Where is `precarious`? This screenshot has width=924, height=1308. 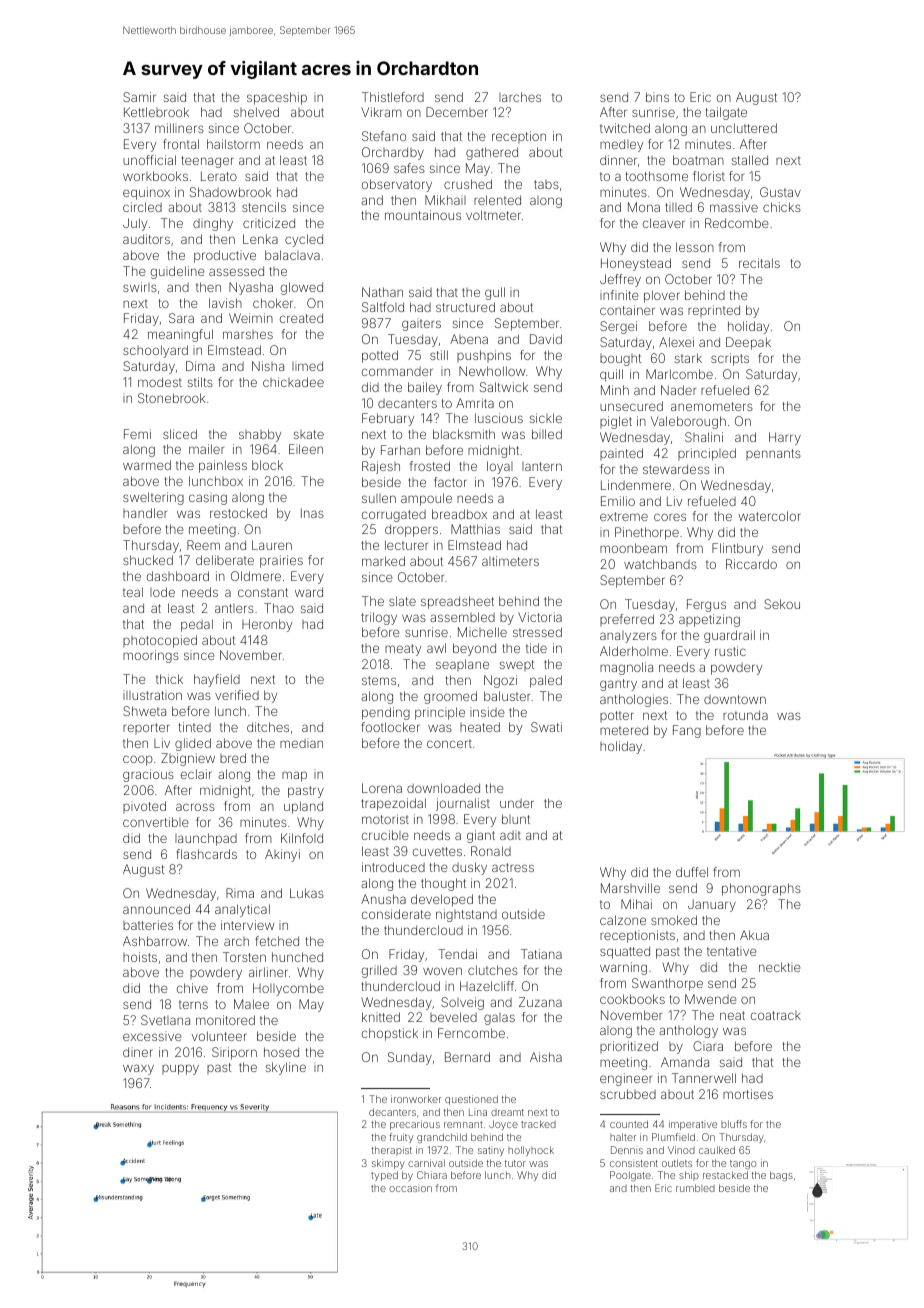 precarious is located at coordinates (415, 1125).
